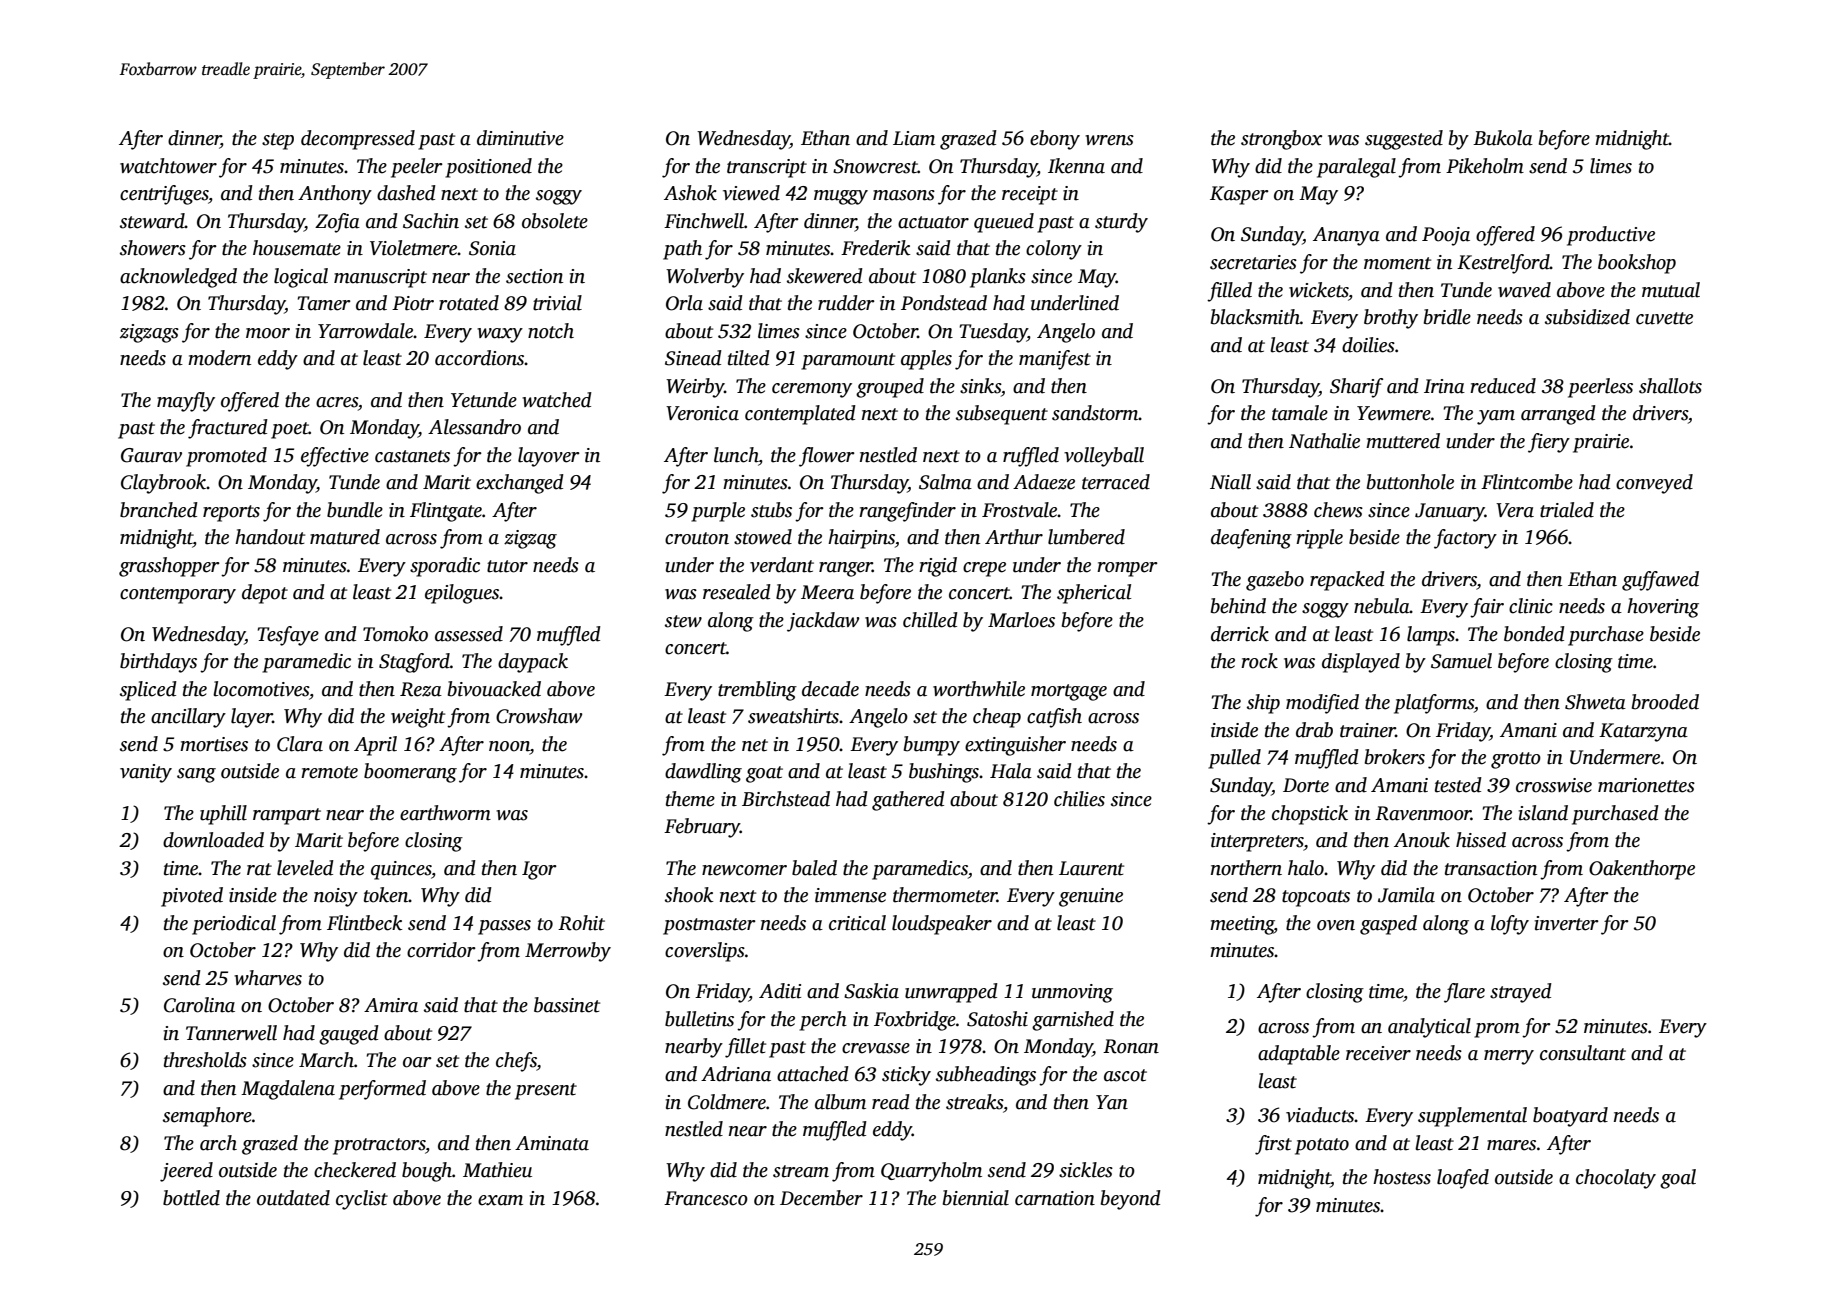  What do you see at coordinates (1678, 1179) in the screenshot?
I see `goal` at bounding box center [1678, 1179].
